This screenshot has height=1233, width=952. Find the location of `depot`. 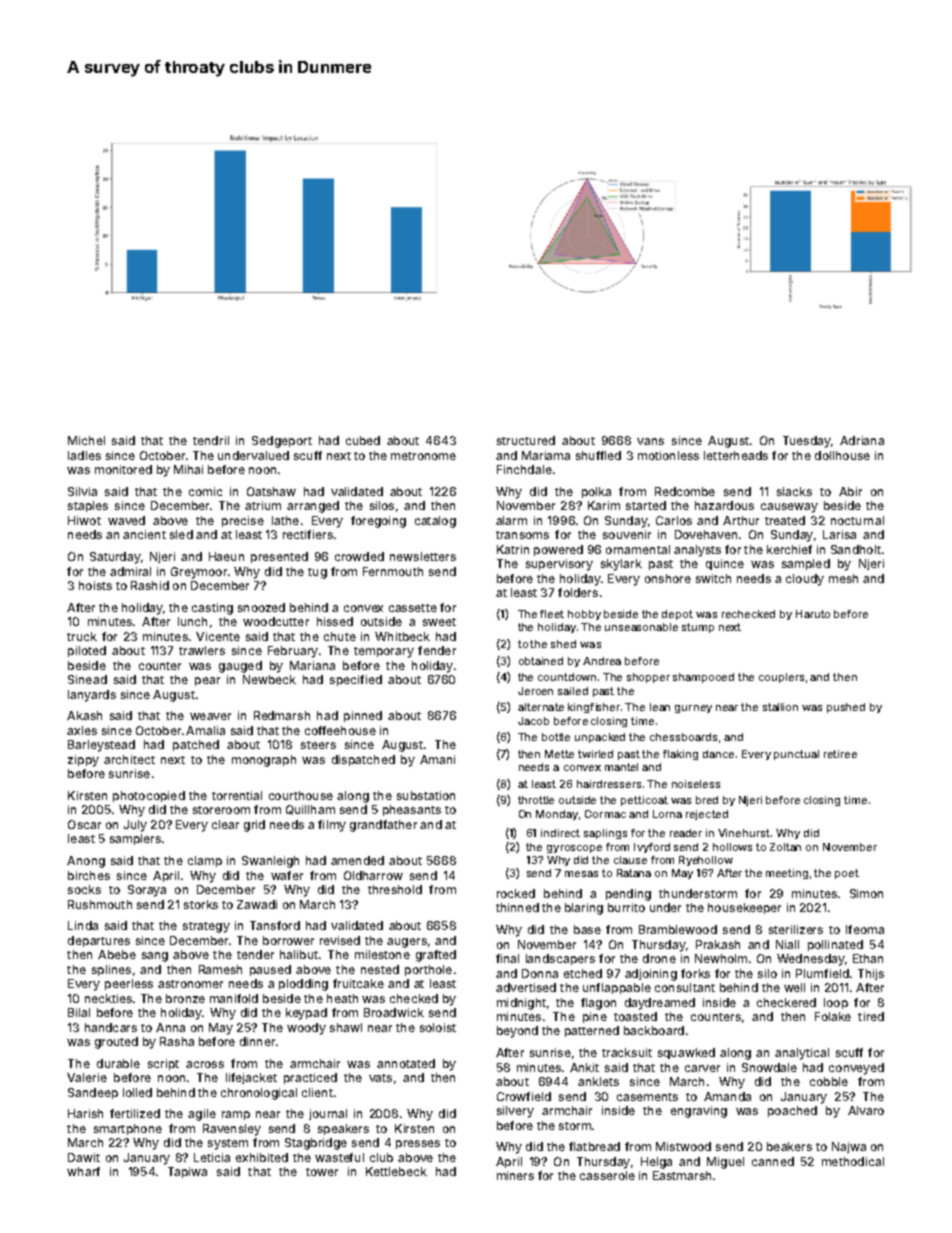

depot is located at coordinates (677, 615).
